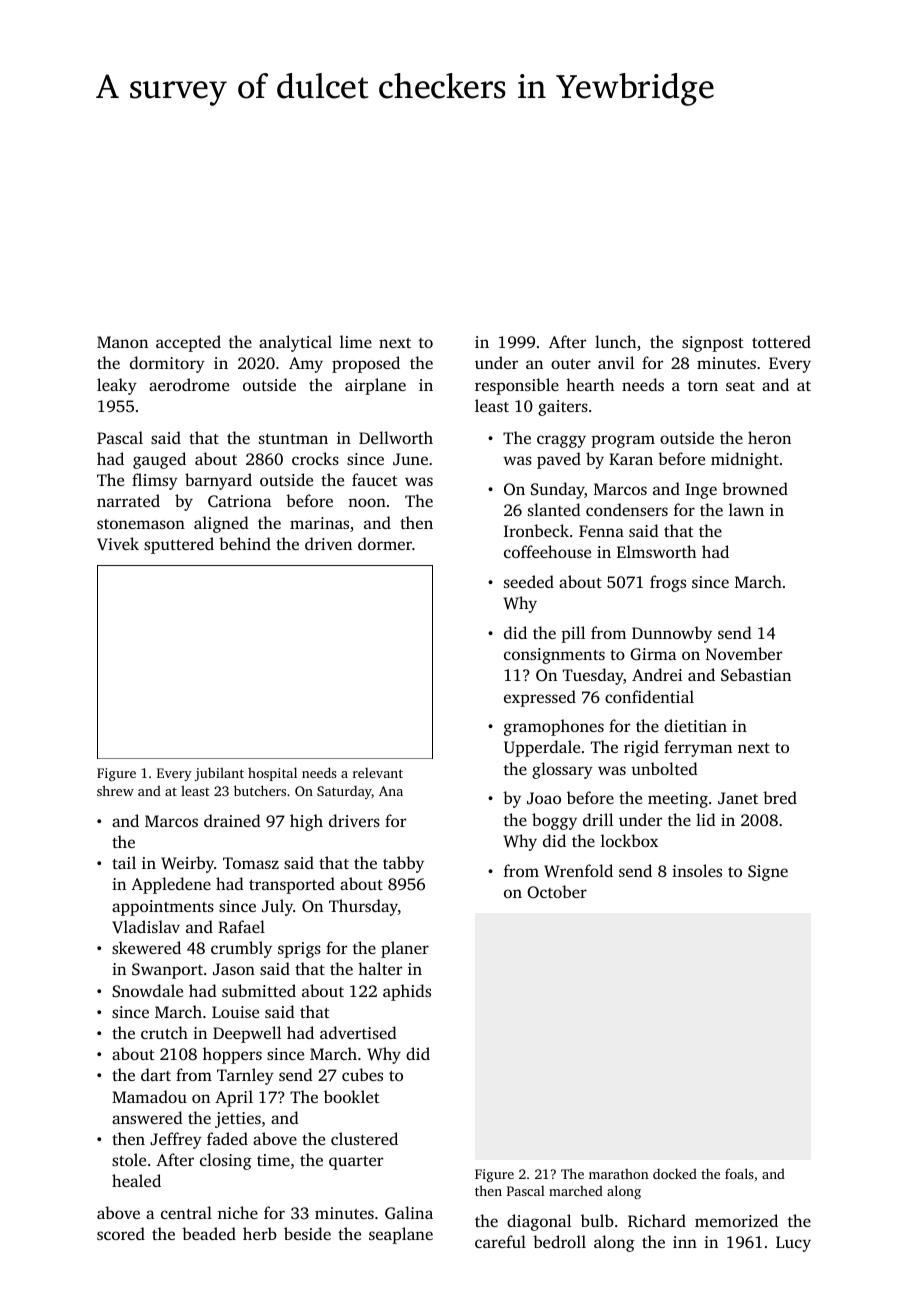 The width and height of the screenshot is (908, 1316). What do you see at coordinates (756, 675) in the screenshot?
I see `Sebastian` at bounding box center [756, 675].
